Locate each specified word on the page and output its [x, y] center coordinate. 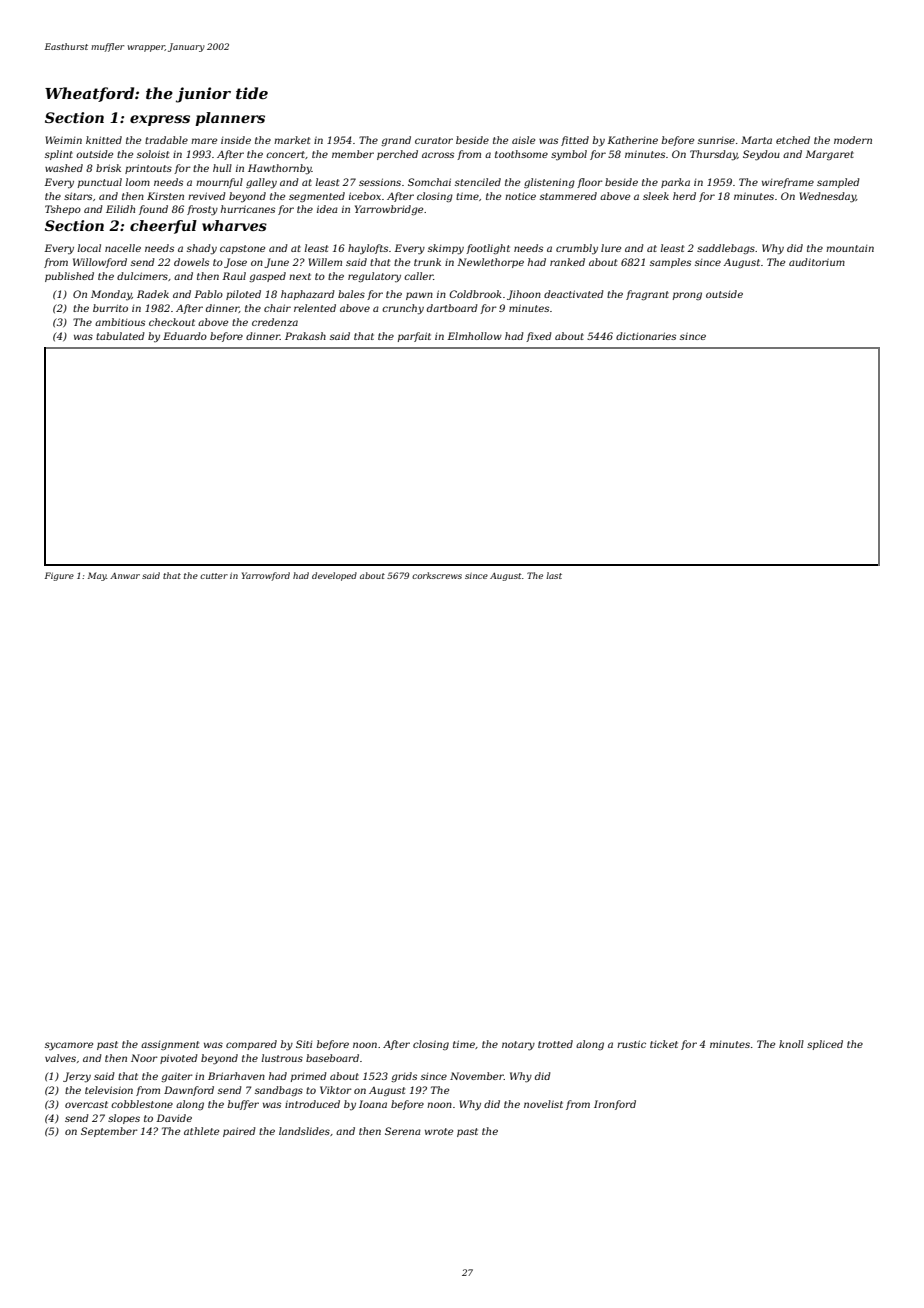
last [554, 575]
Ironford [615, 1105]
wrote [439, 1131]
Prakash [305, 336]
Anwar [125, 576]
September [109, 1132]
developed [334, 576]
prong [687, 296]
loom [138, 182]
